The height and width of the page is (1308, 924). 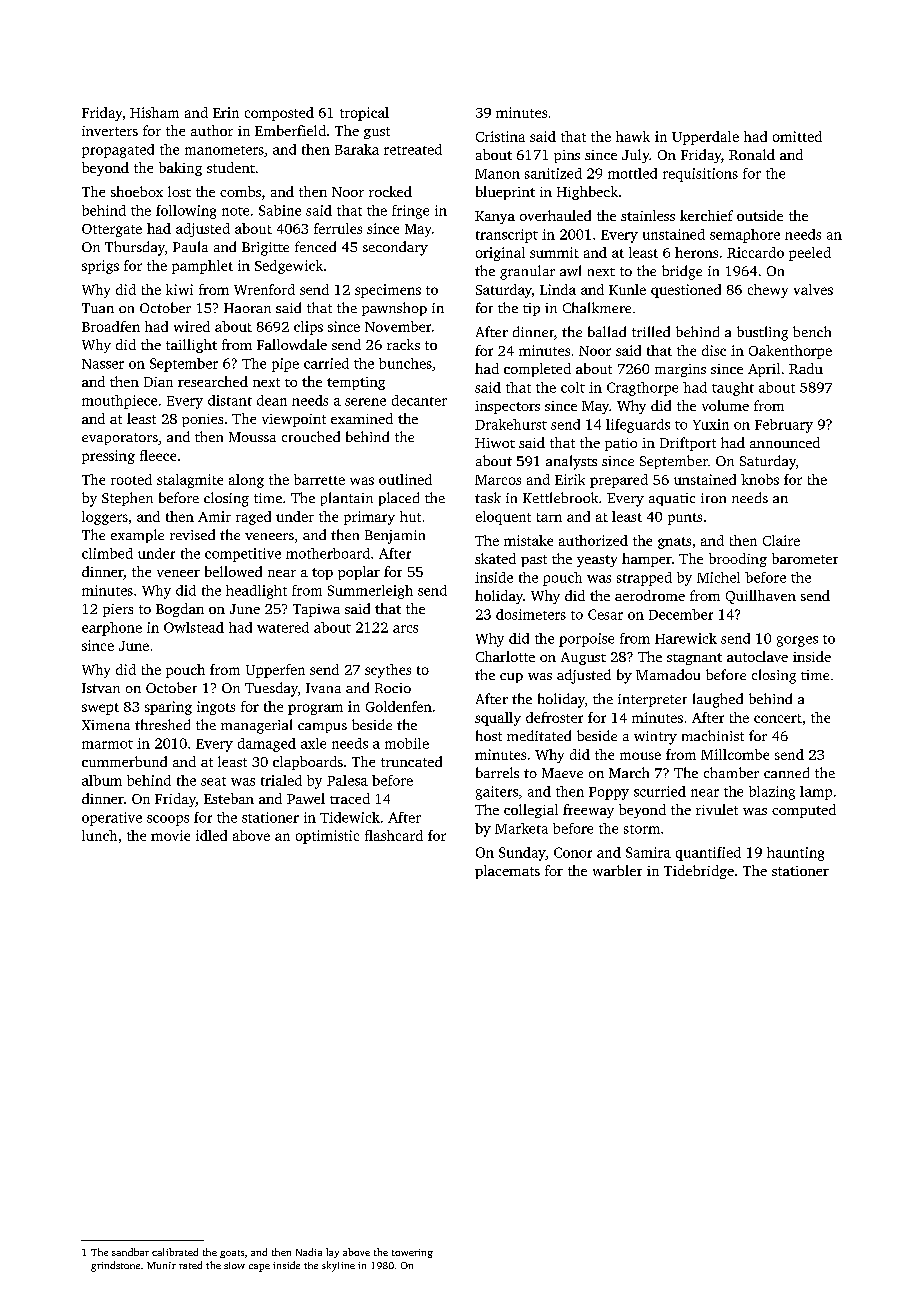 What do you see at coordinates (130, 1252) in the page?
I see `sandbar` at bounding box center [130, 1252].
